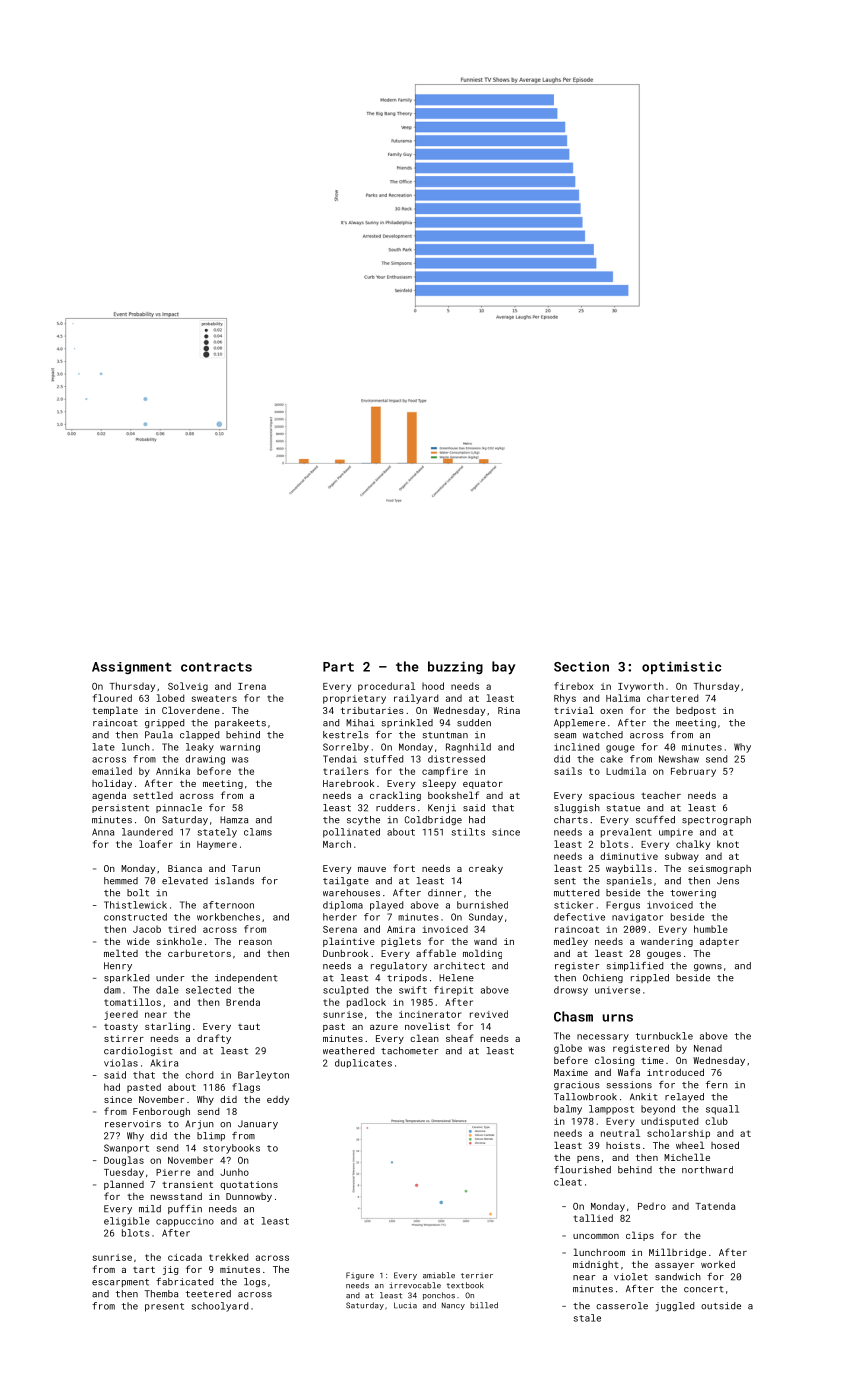 The width and height of the document is (849, 1400). What do you see at coordinates (150, 1209) in the document?
I see `mild` at bounding box center [150, 1209].
